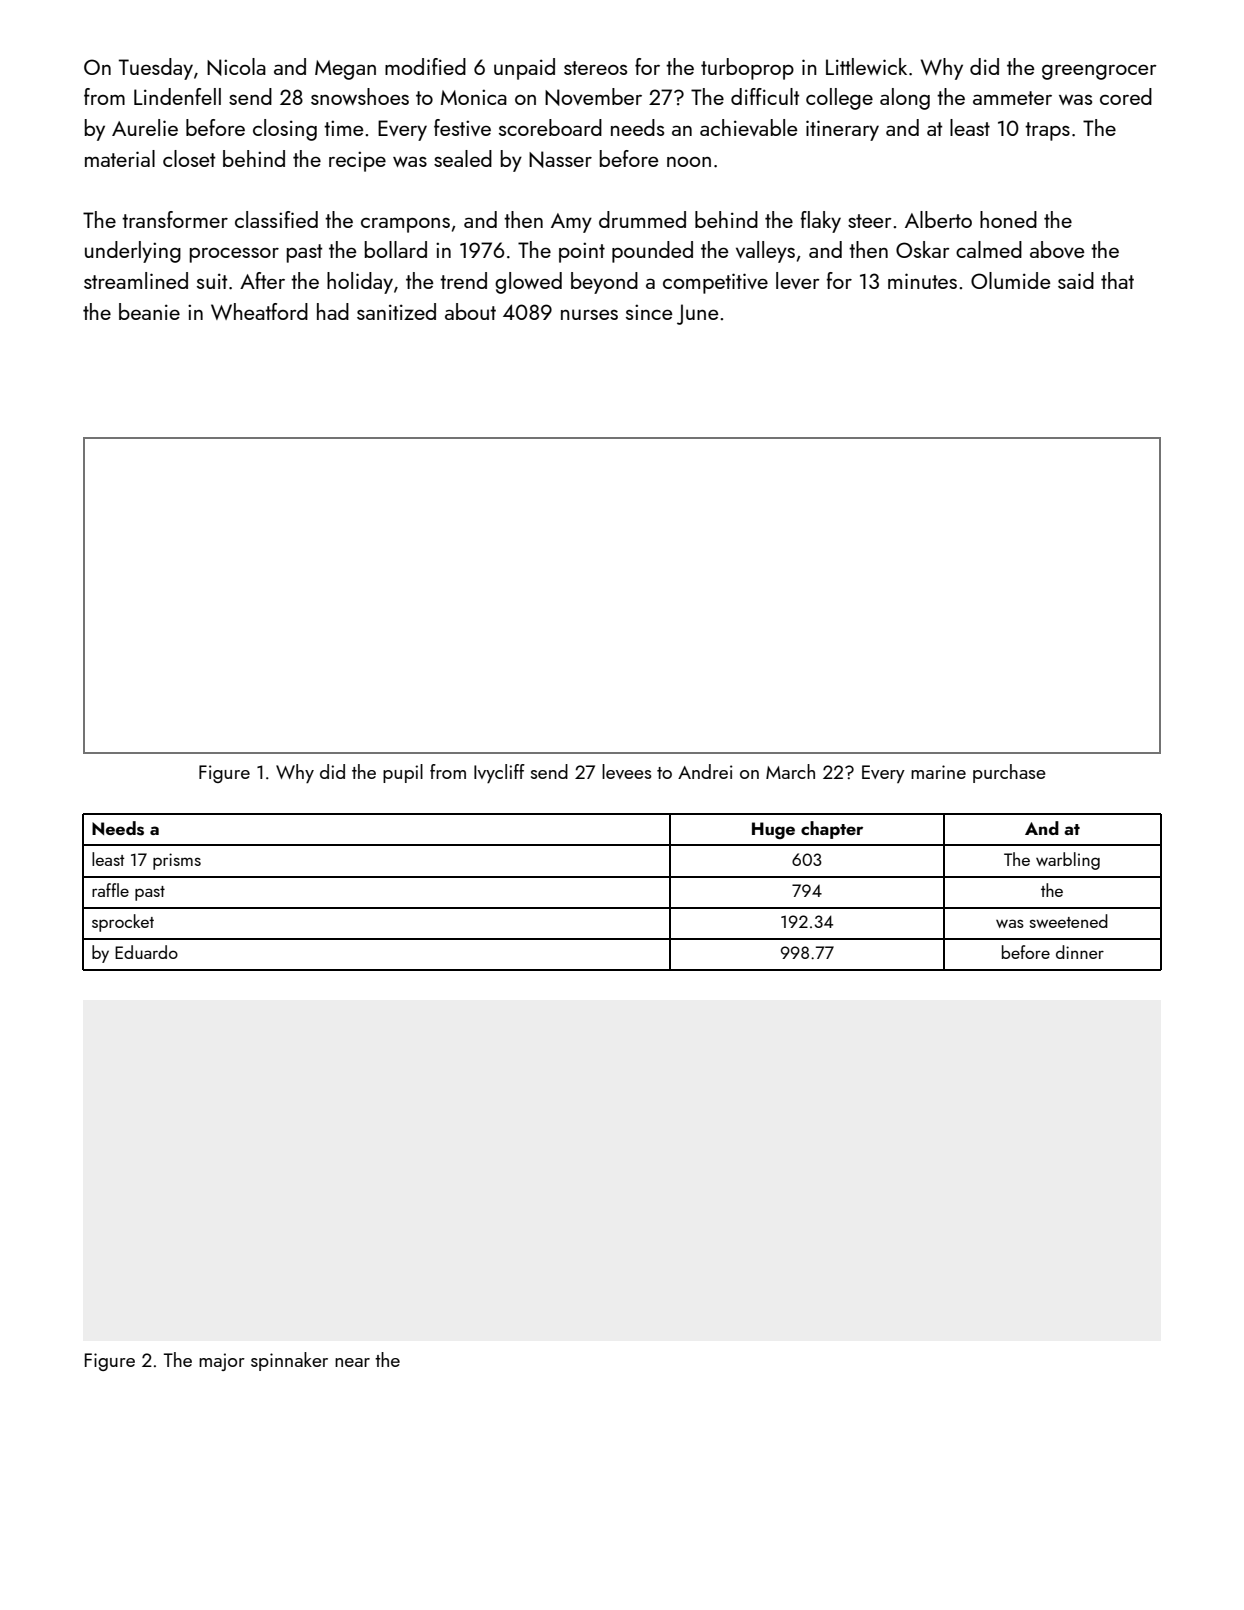 This screenshot has width=1244, height=1610. What do you see at coordinates (146, 952) in the screenshot?
I see `Eduardo` at bounding box center [146, 952].
